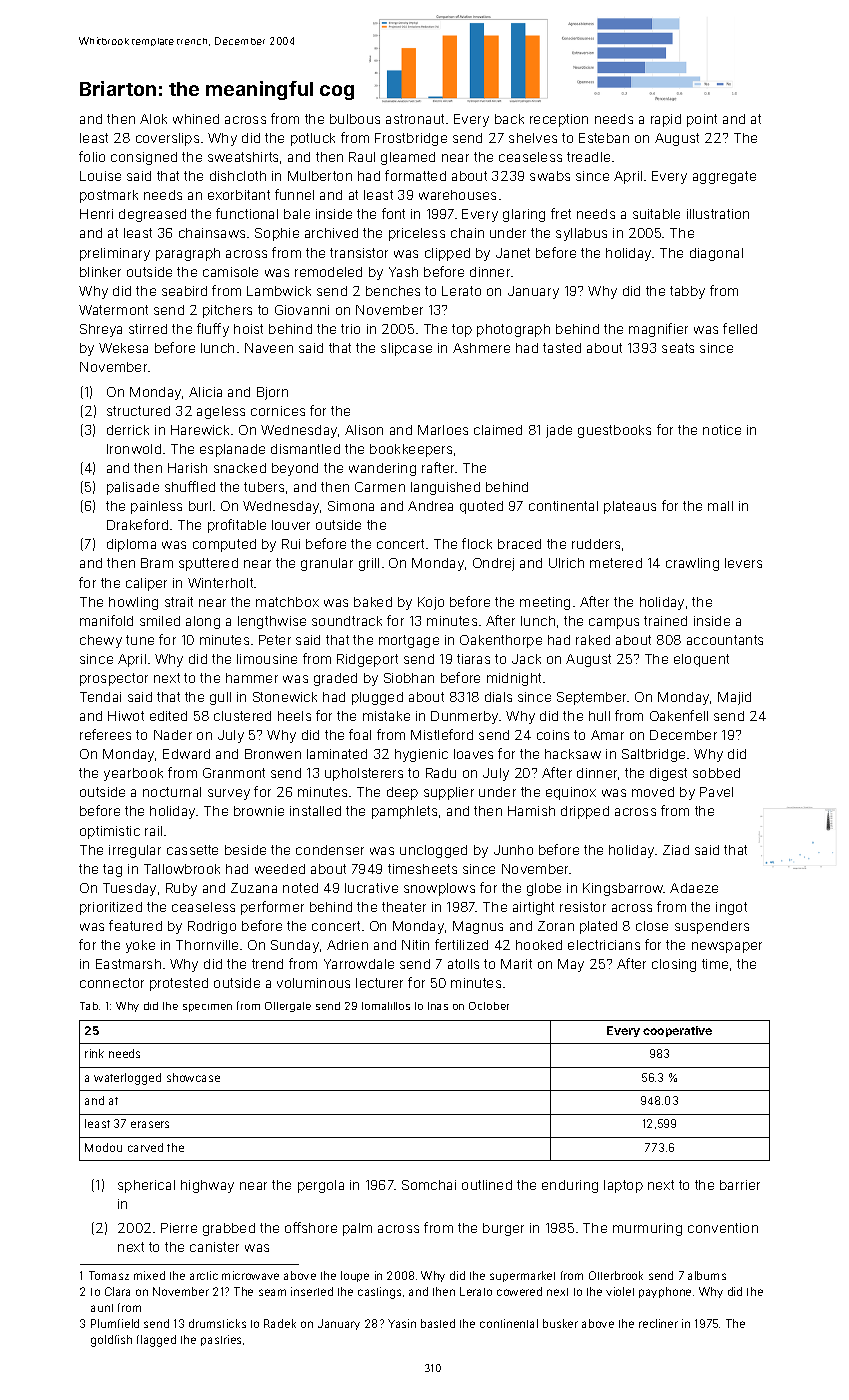 The image size is (849, 1400). Describe the element at coordinates (203, 622) in the screenshot. I see `along` at that location.
